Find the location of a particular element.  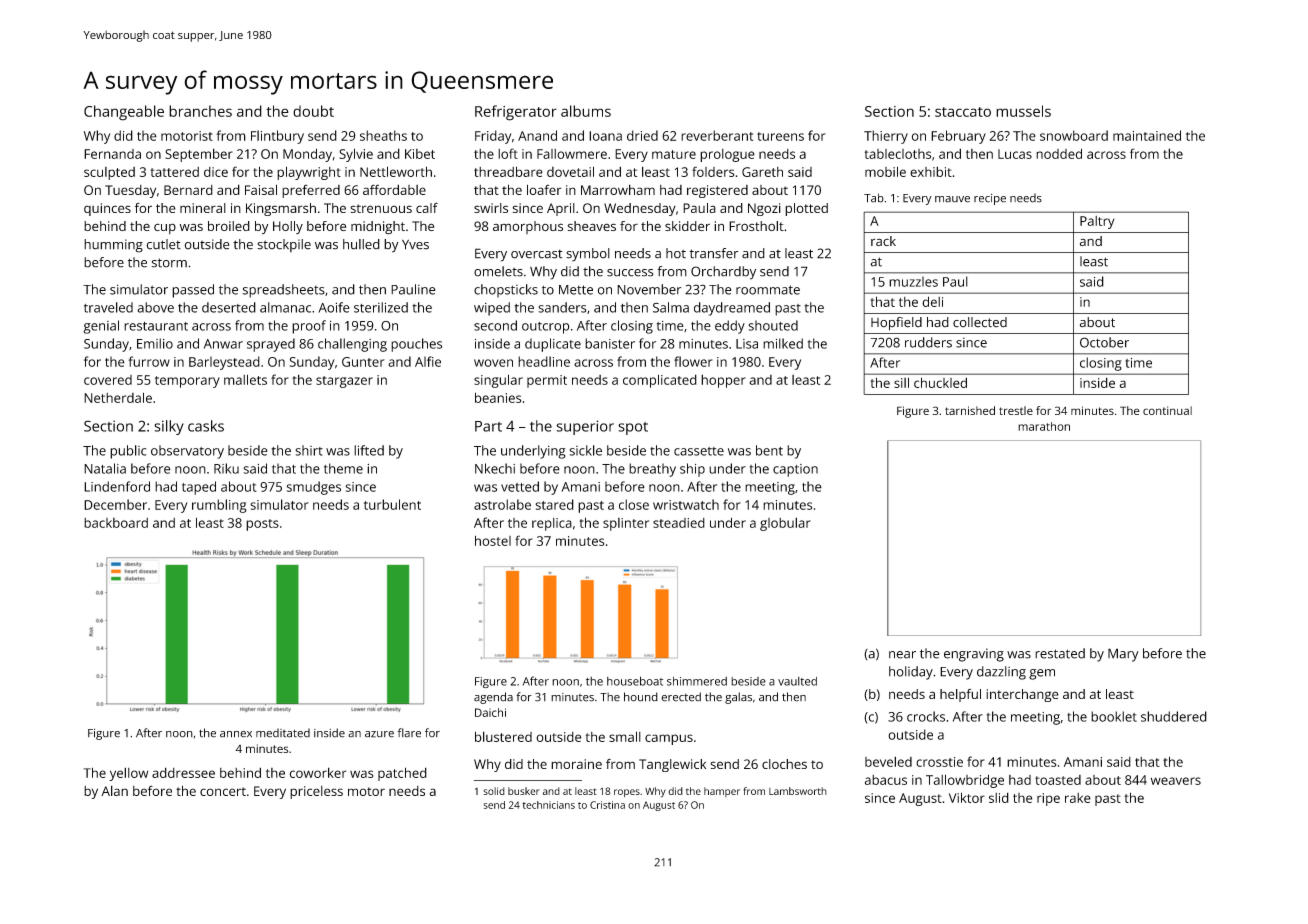

globular is located at coordinates (785, 524).
